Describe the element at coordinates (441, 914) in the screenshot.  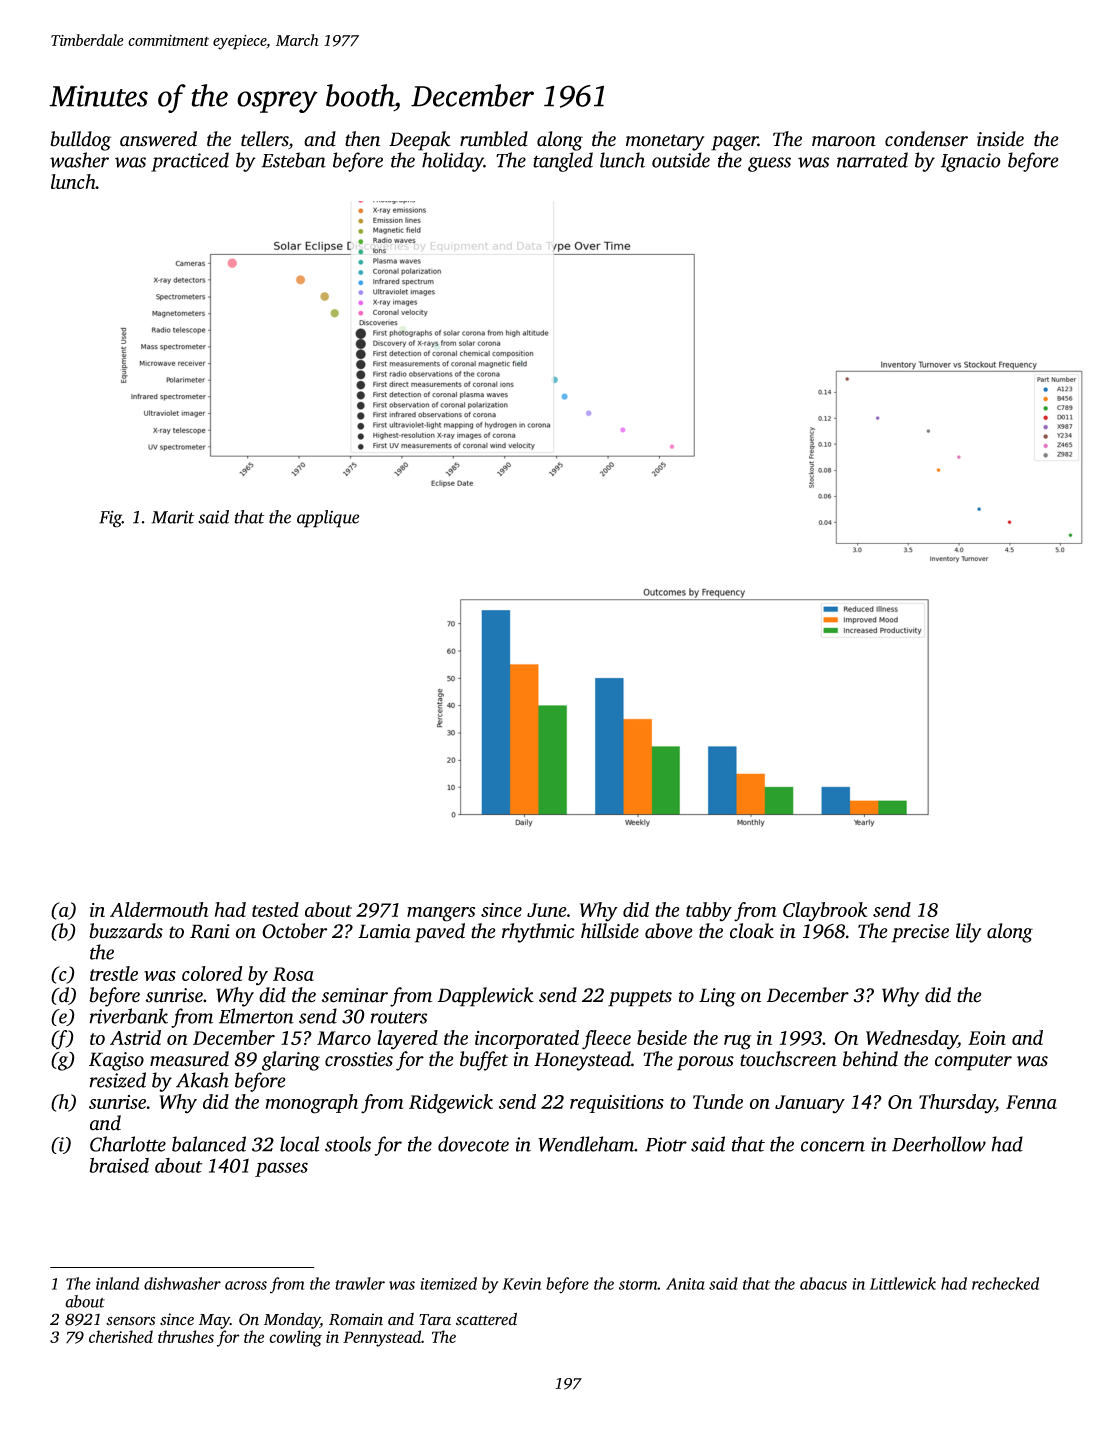
I see `mangers` at that location.
